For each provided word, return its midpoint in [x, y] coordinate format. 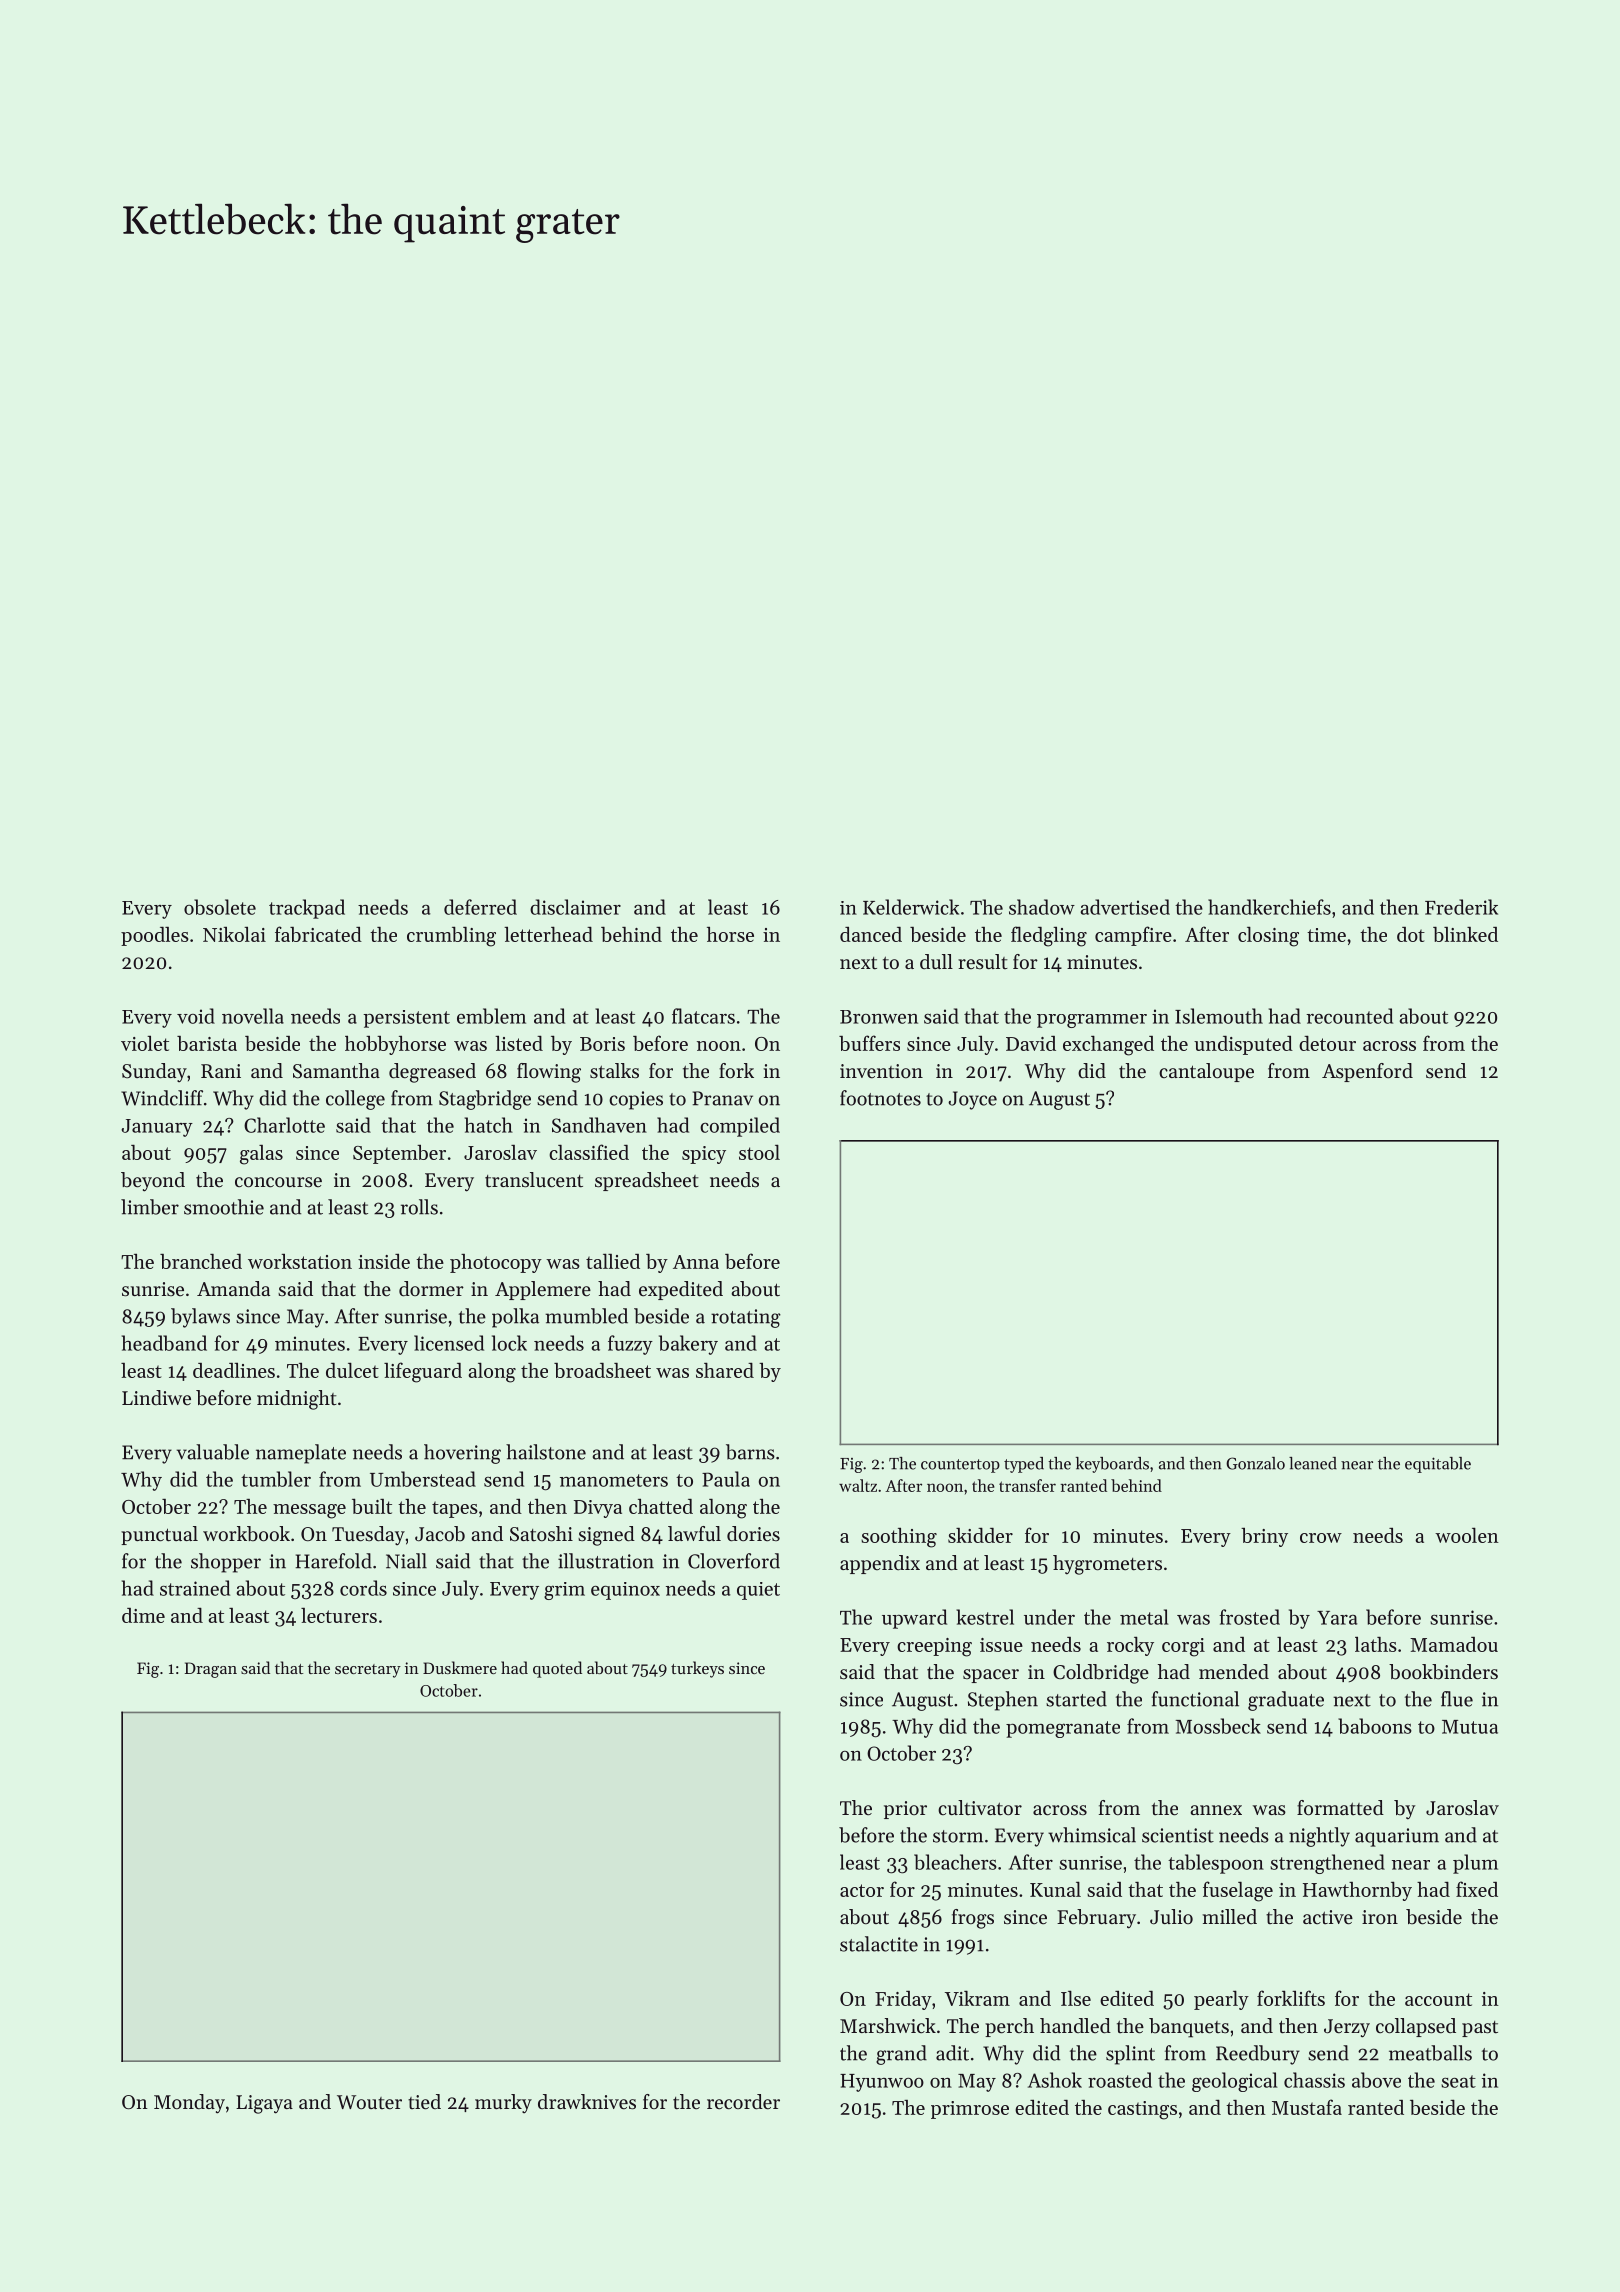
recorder [743, 2102]
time [1326, 935]
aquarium [1397, 1837]
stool [759, 1152]
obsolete [220, 907]
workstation [300, 1261]
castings [1142, 2110]
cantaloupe [1206, 1072]
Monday [189, 2104]
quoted [557, 1669]
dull [936, 961]
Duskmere [460, 1667]
